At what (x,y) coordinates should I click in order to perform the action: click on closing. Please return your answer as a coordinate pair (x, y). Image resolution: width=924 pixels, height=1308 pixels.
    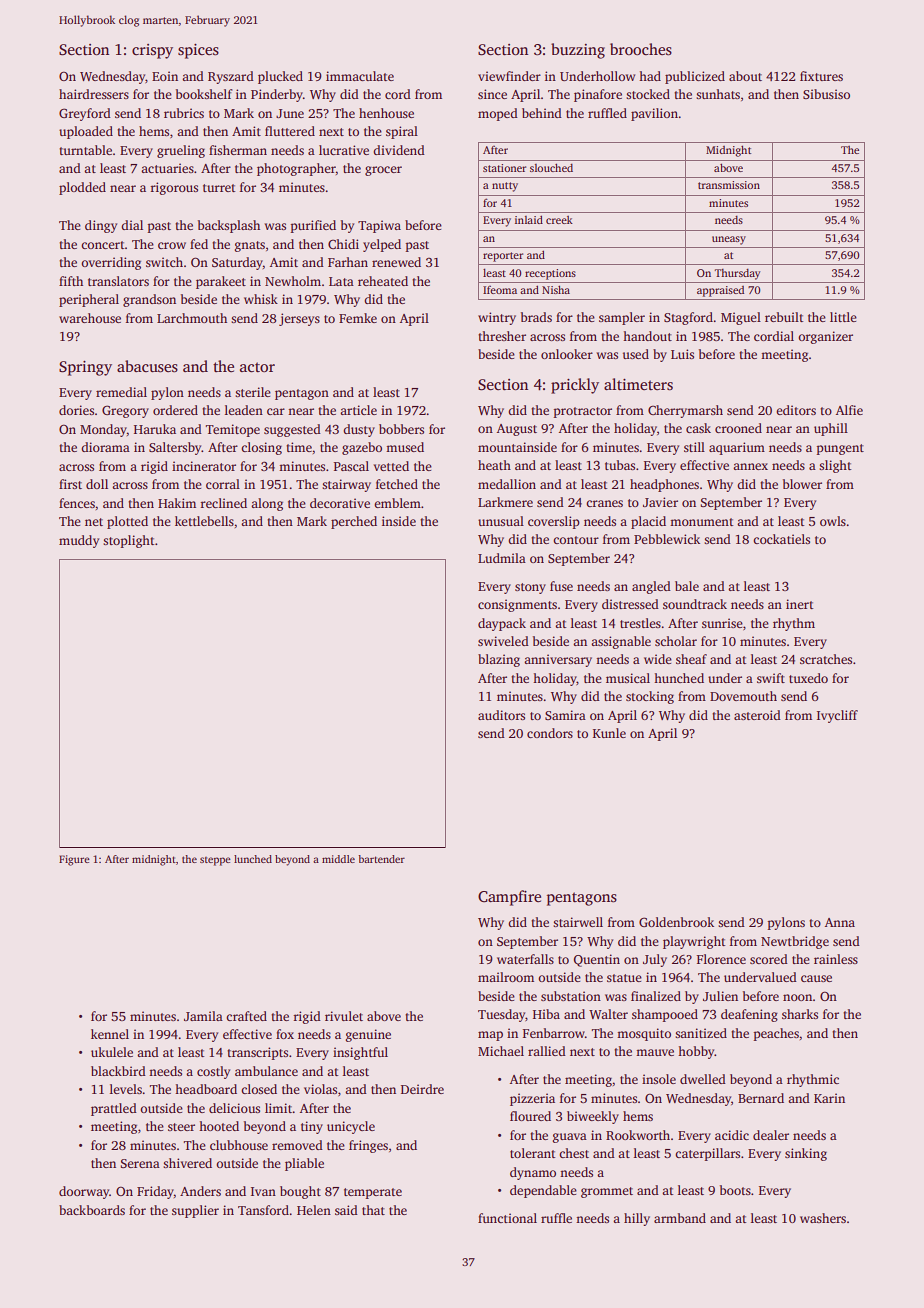
    Looking at the image, I should click on (261, 448).
